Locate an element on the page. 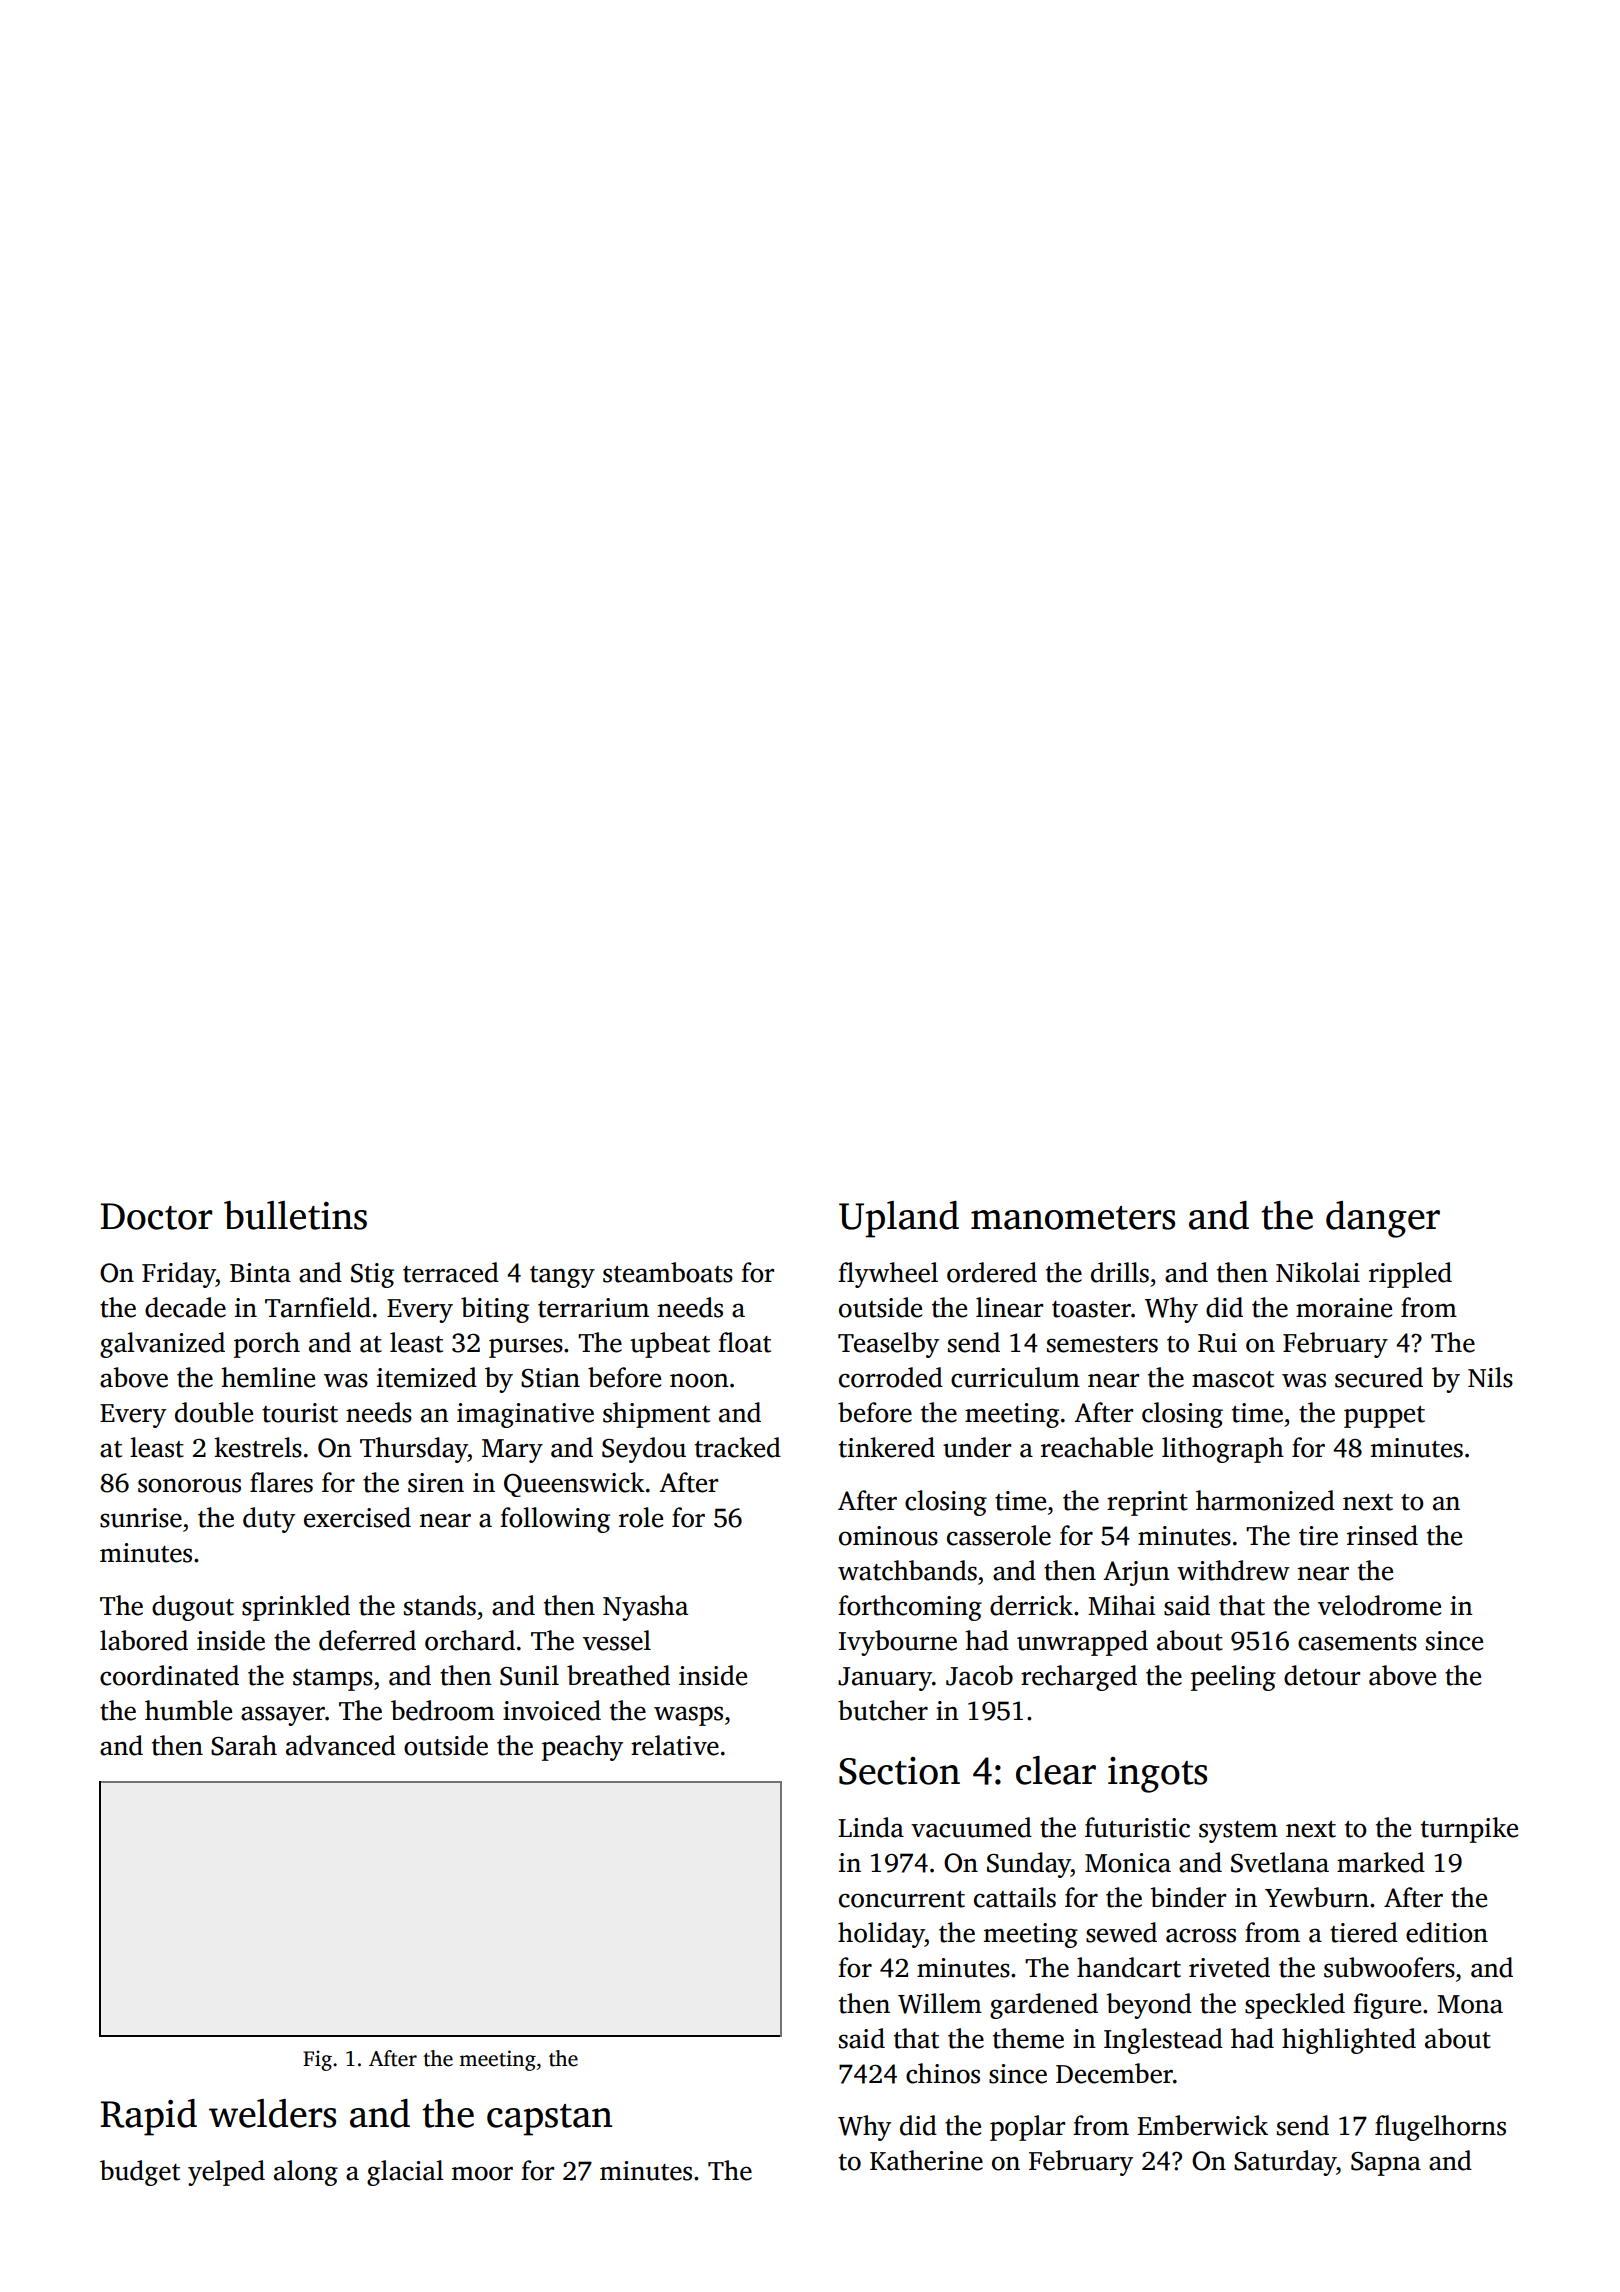 This document has width=1620, height=2292. Nyasha is located at coordinates (645, 1608).
